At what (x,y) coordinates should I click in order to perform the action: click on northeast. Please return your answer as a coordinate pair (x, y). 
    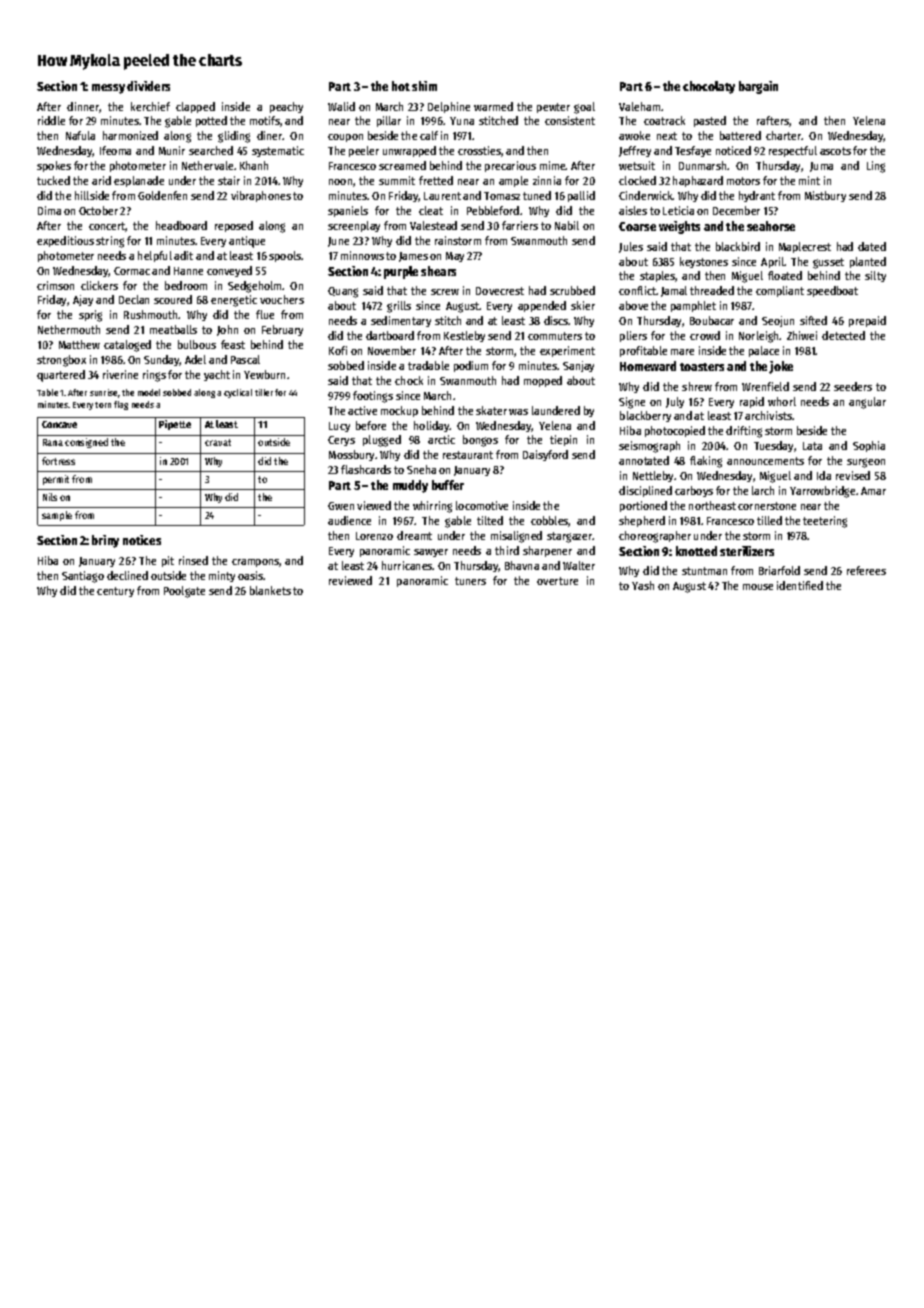
    Looking at the image, I should click on (712, 505).
